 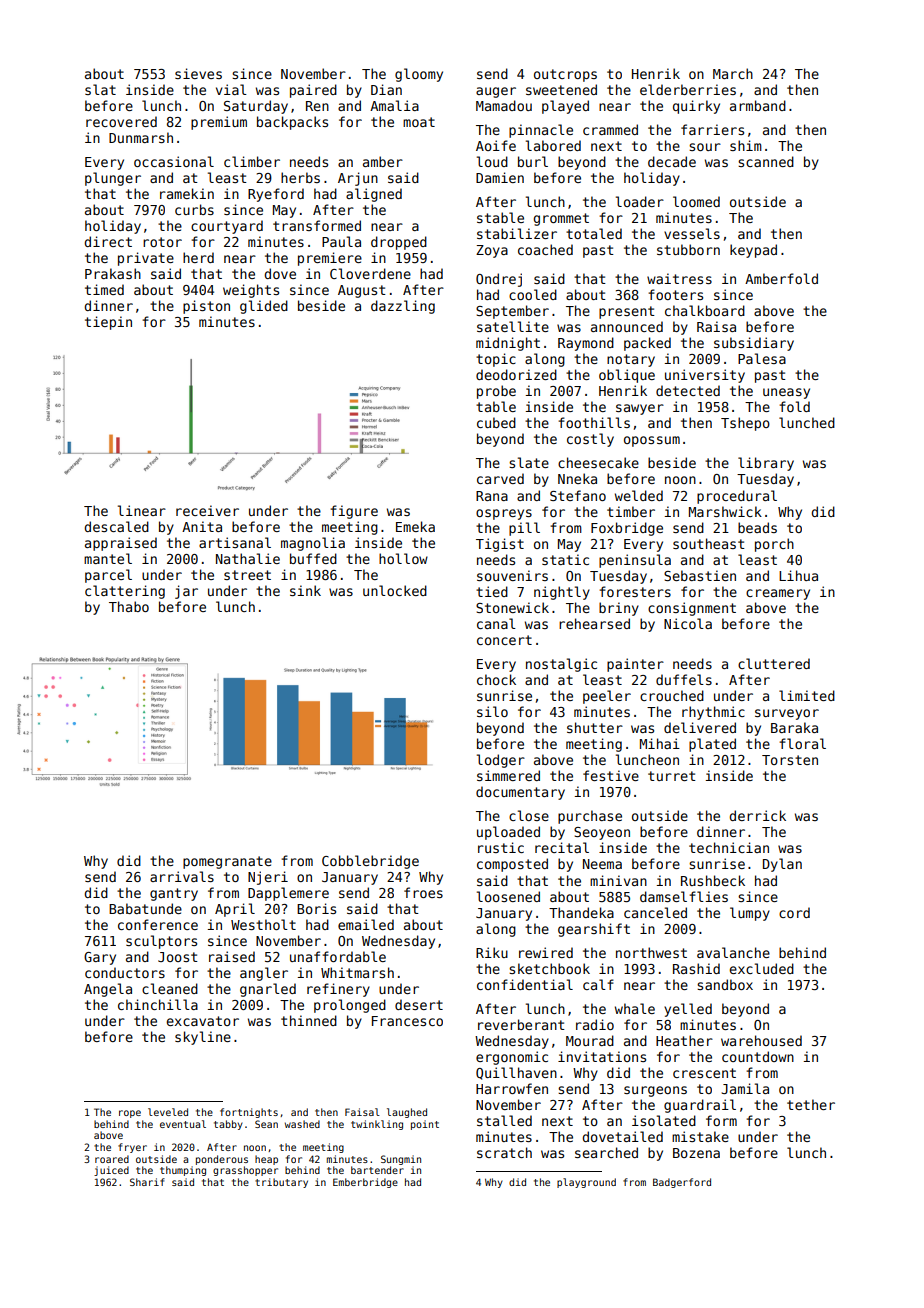 What do you see at coordinates (581, 912) in the image?
I see `Thandeka` at bounding box center [581, 912].
